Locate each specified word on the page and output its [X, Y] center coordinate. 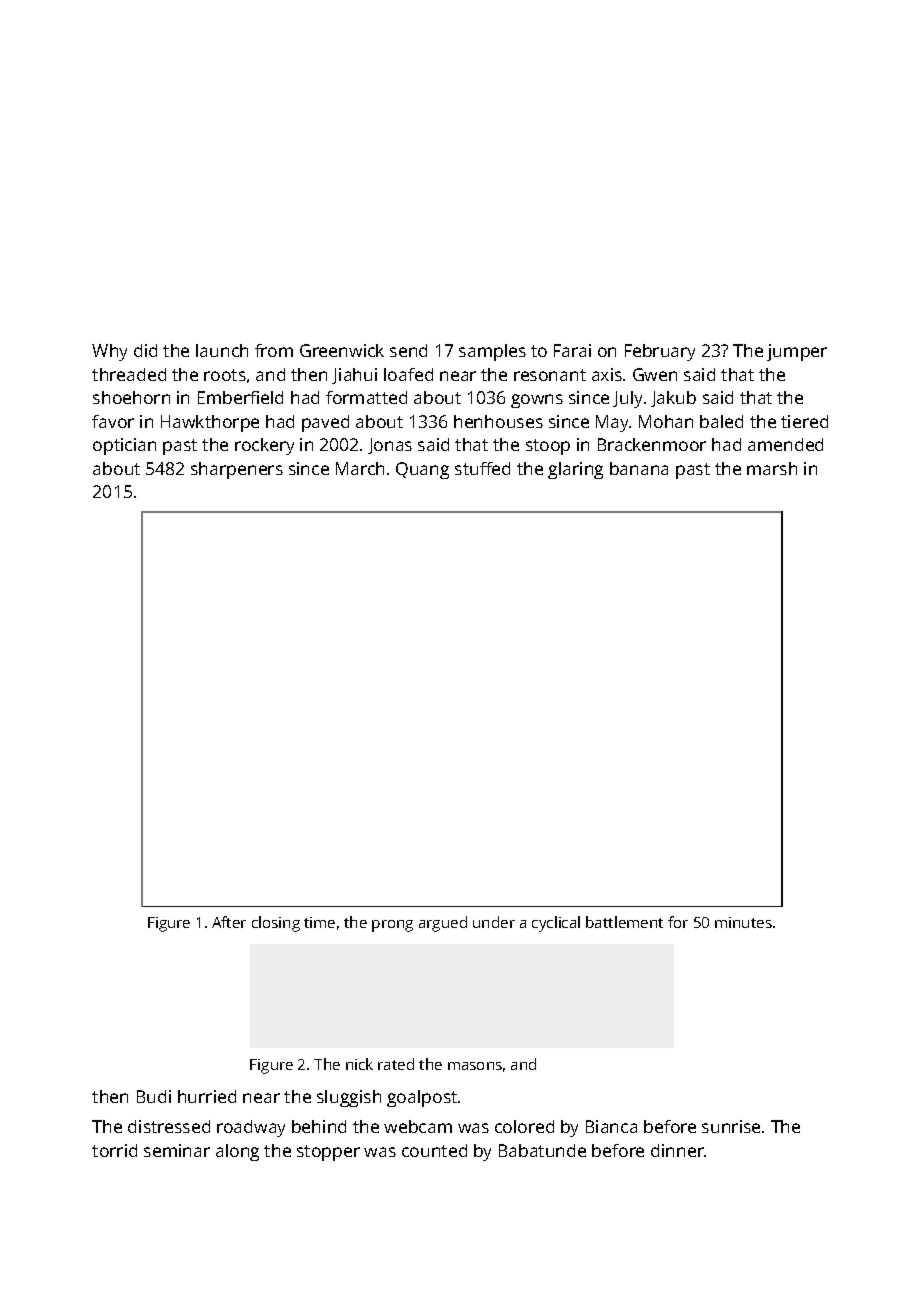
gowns [537, 401]
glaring [575, 470]
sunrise [731, 1126]
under [494, 922]
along [237, 1152]
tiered [804, 421]
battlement [624, 922]
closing [276, 924]
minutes [743, 922]
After [229, 922]
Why [109, 352]
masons [475, 1066]
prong [392, 926]
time [319, 922]
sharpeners [237, 470]
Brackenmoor [652, 444]
